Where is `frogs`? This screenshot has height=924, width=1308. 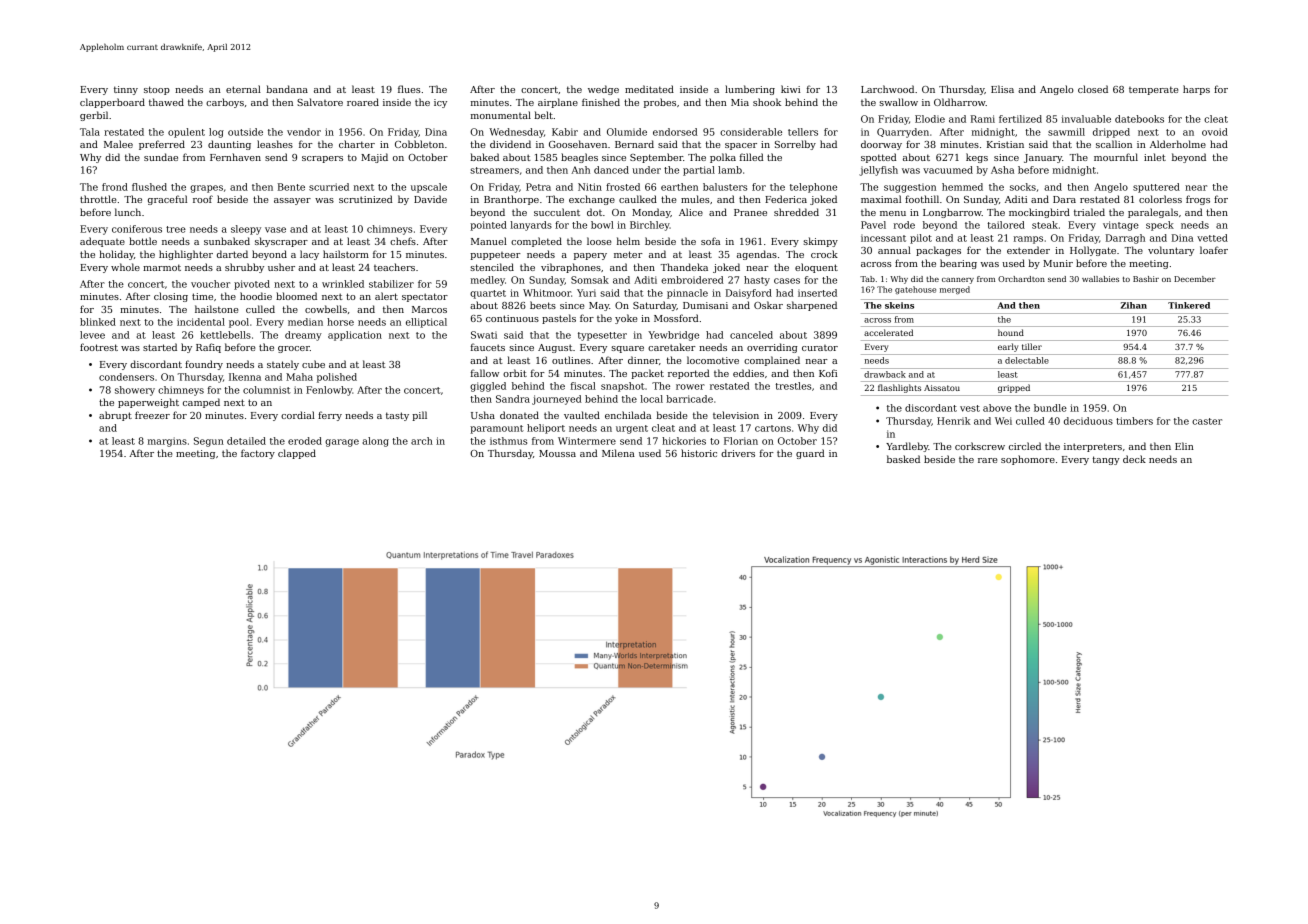
frogs is located at coordinates (1198, 200).
